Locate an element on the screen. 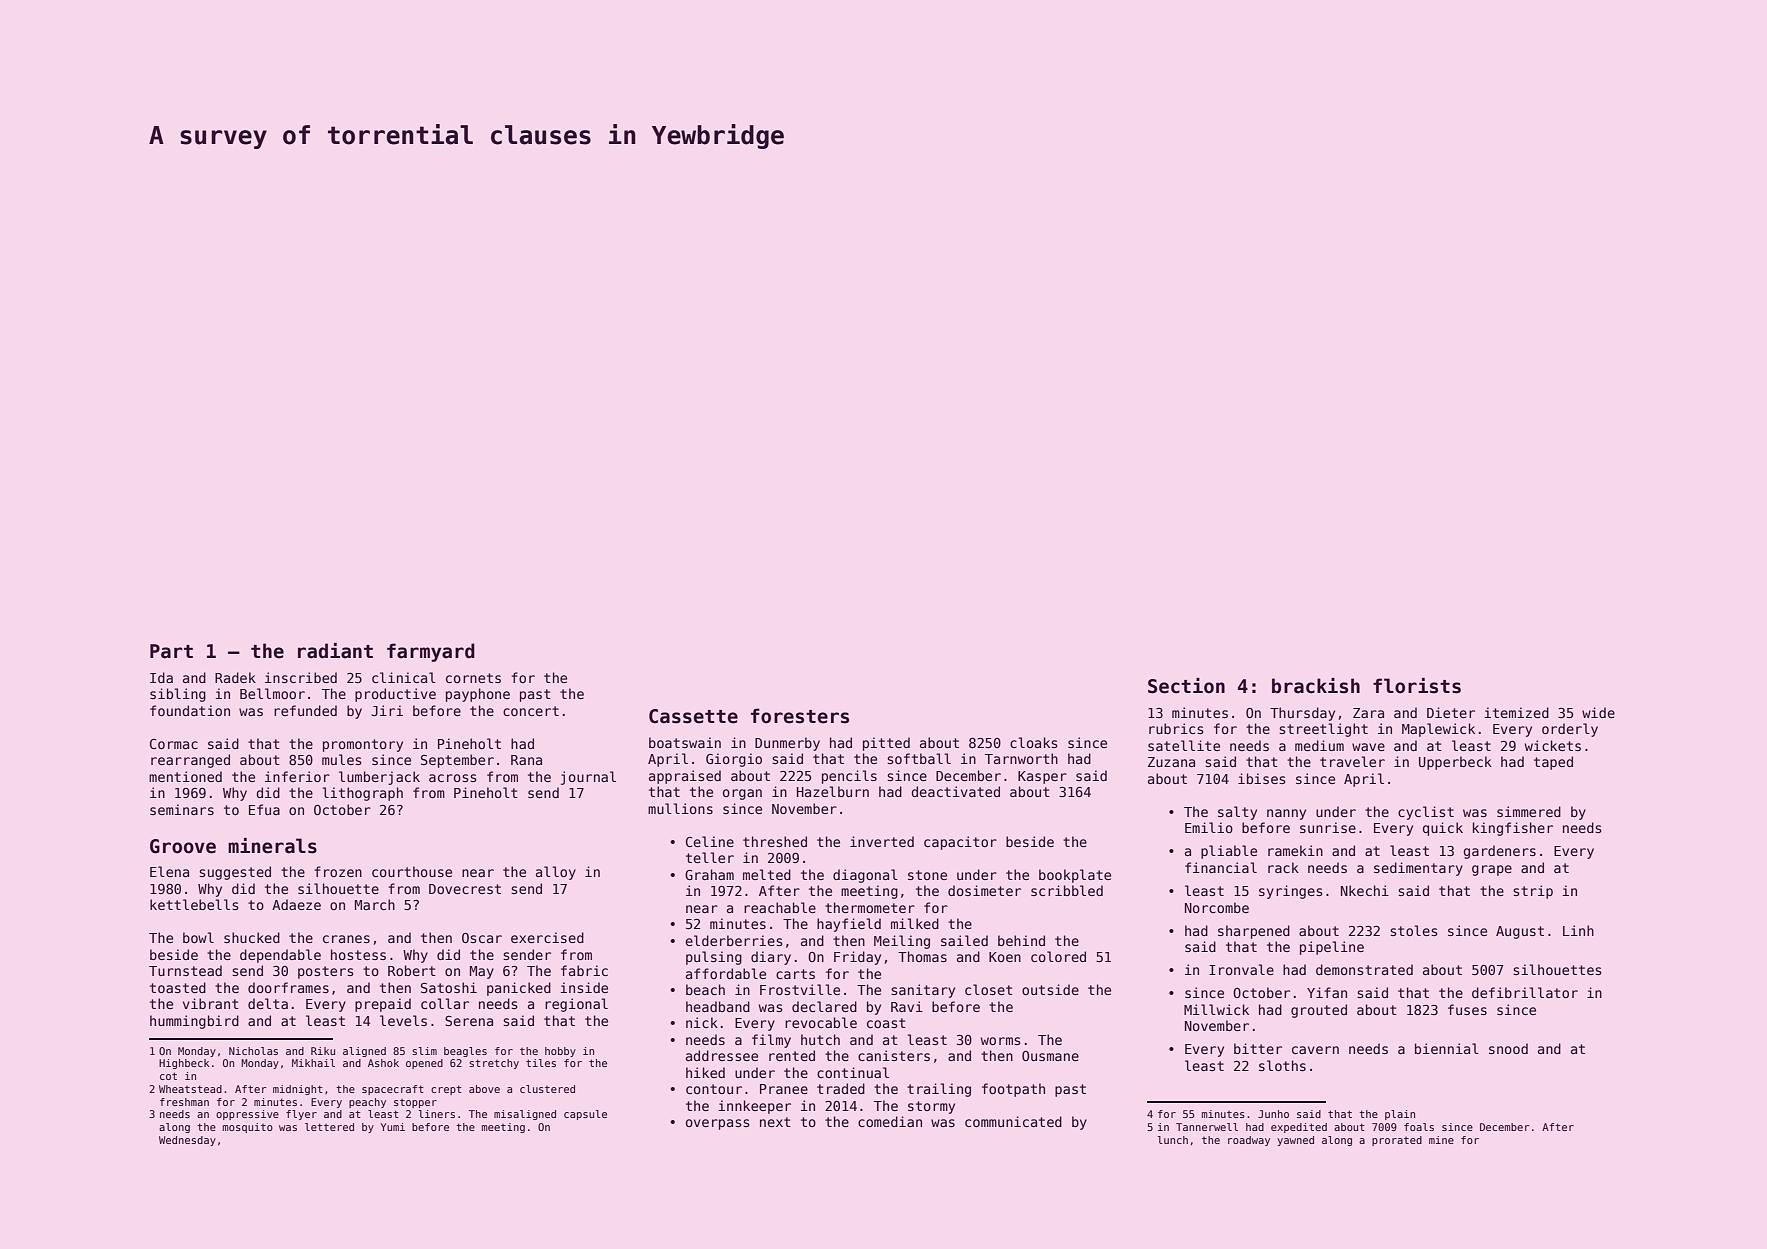 Image resolution: width=1767 pixels, height=1249 pixels. florists is located at coordinates (1417, 686).
